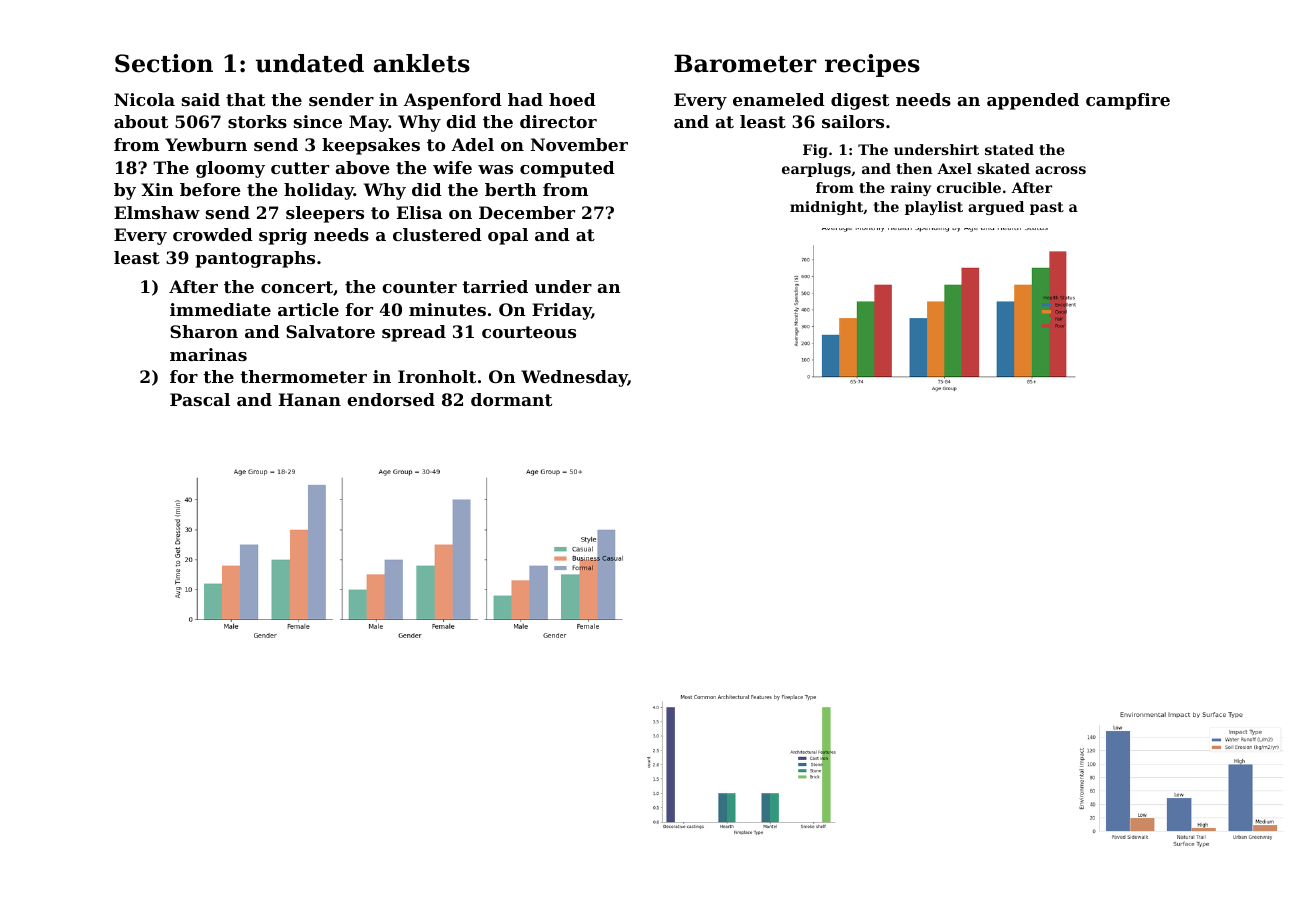 The width and height of the screenshot is (1308, 924). What do you see at coordinates (1009, 149) in the screenshot?
I see `stated` at bounding box center [1009, 149].
